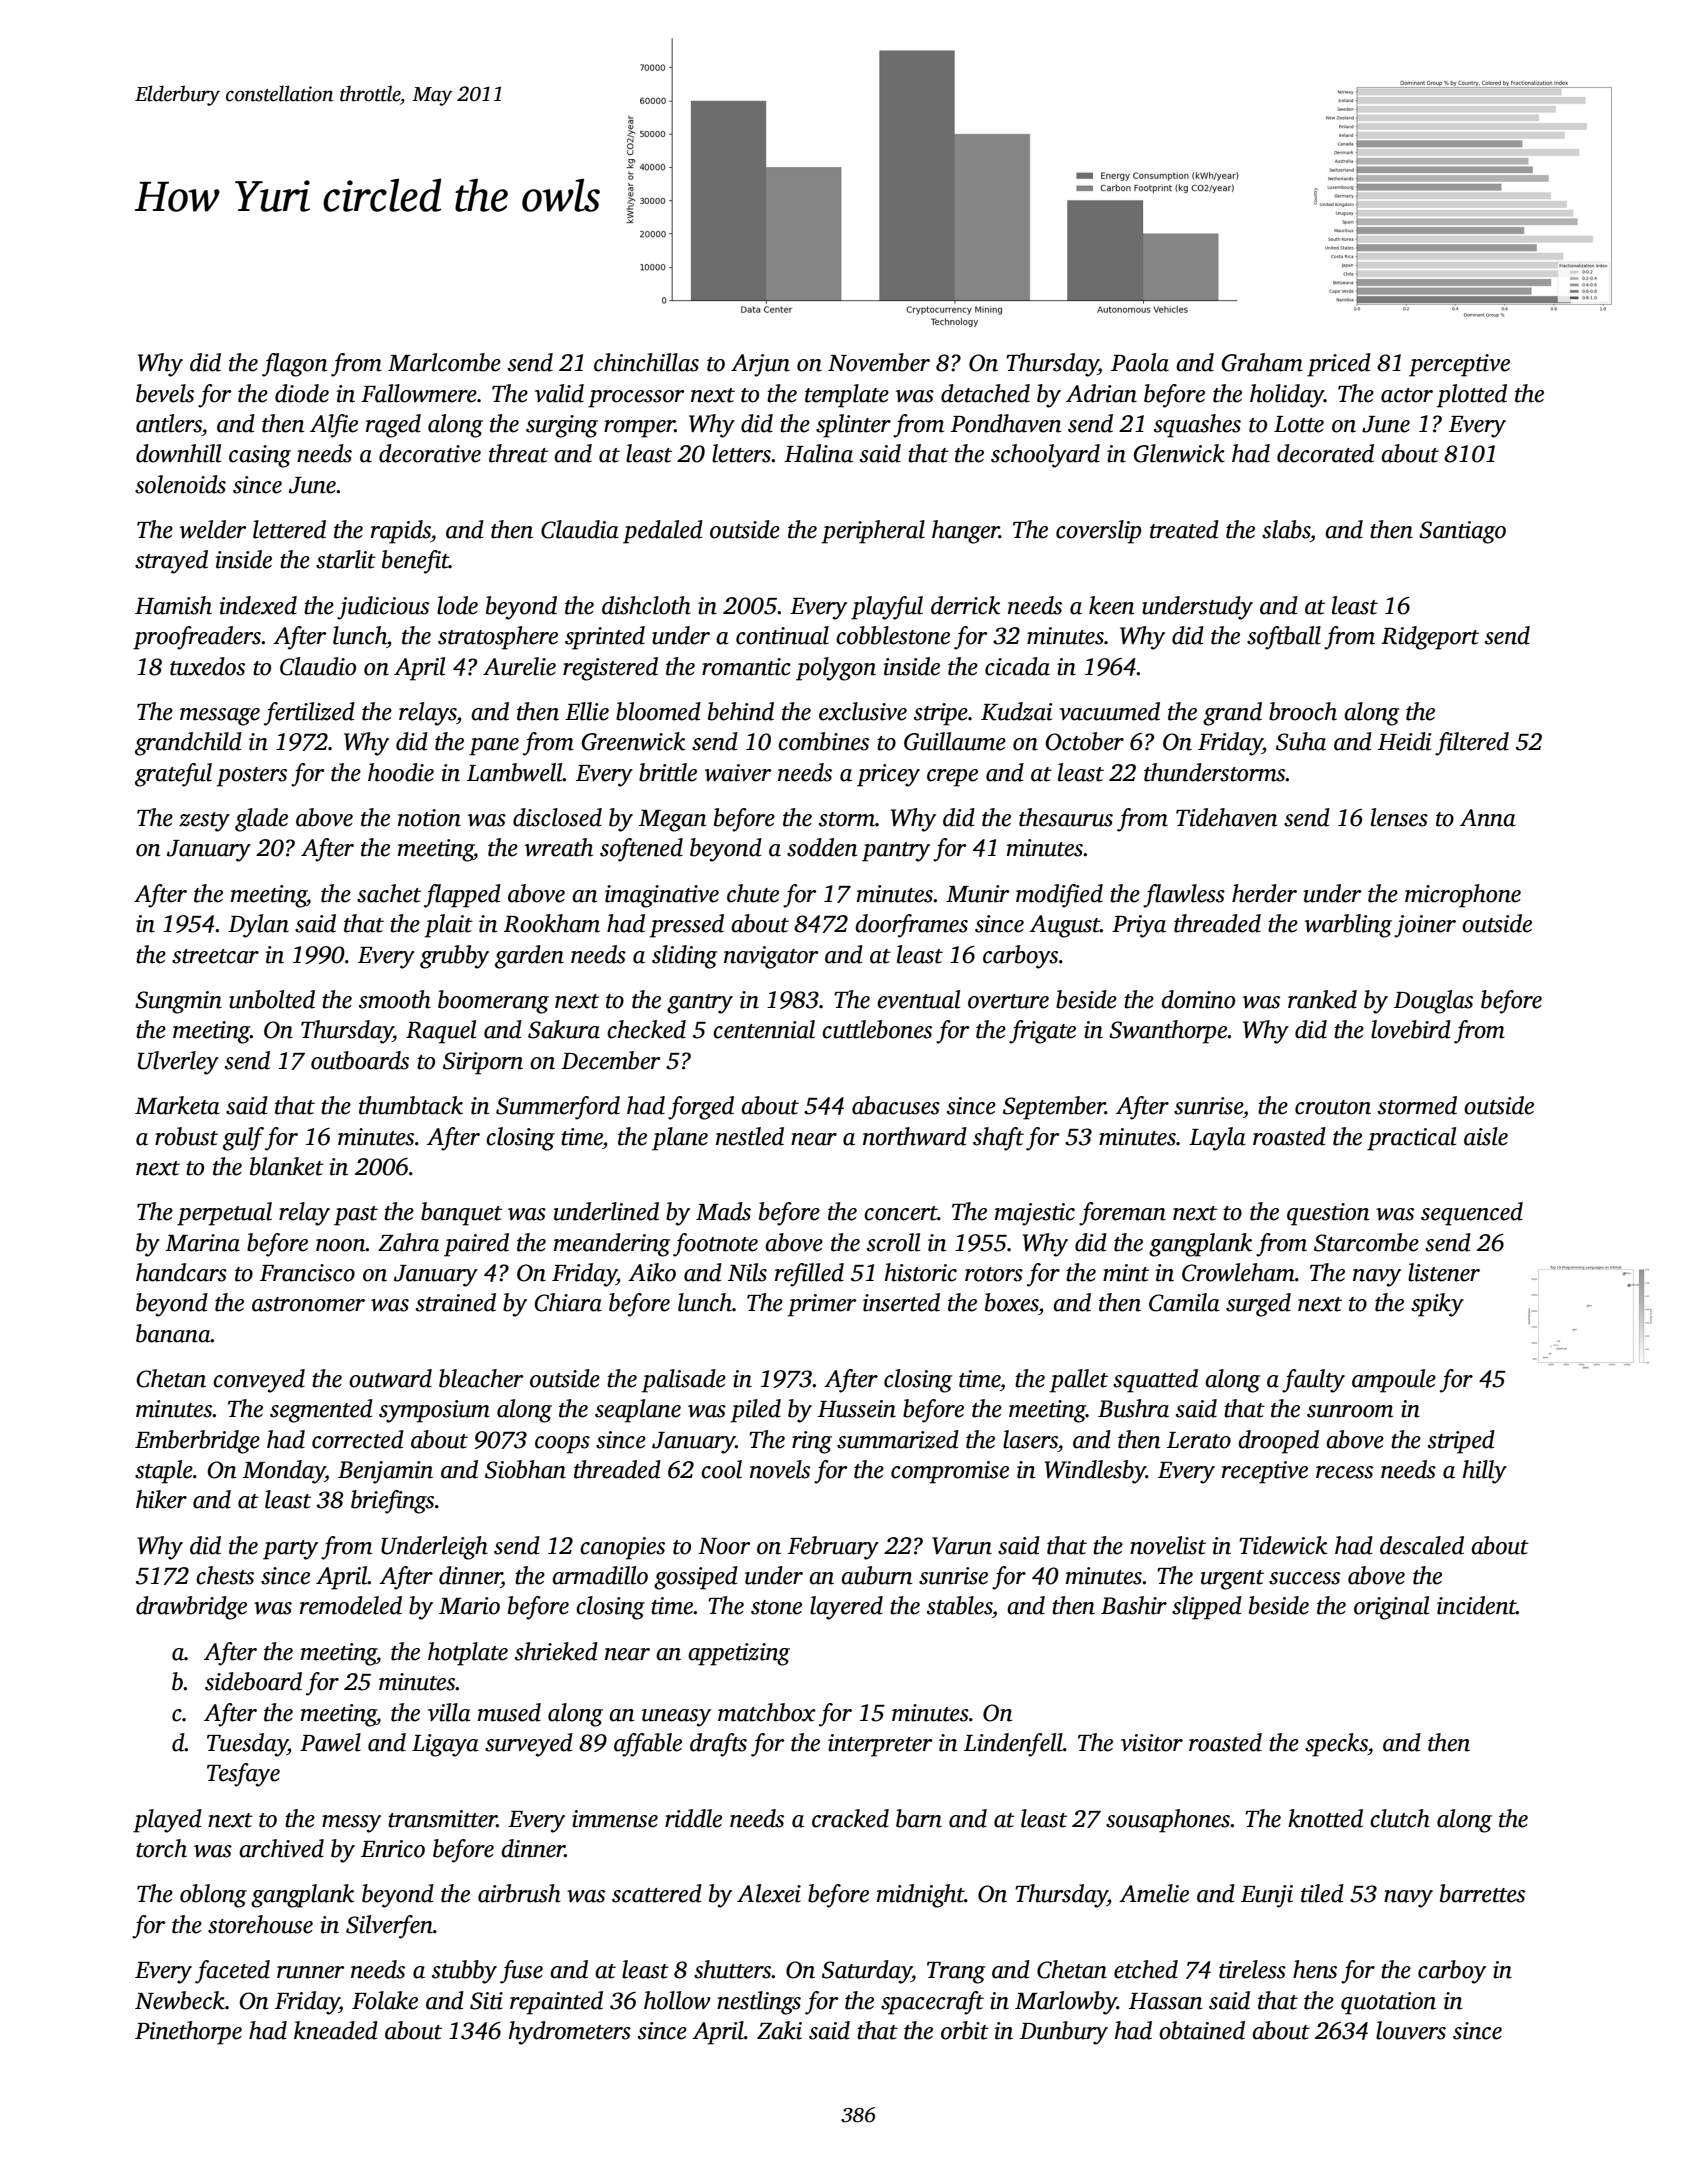  Describe the element at coordinates (985, 393) in the screenshot. I see `detached` at that location.
